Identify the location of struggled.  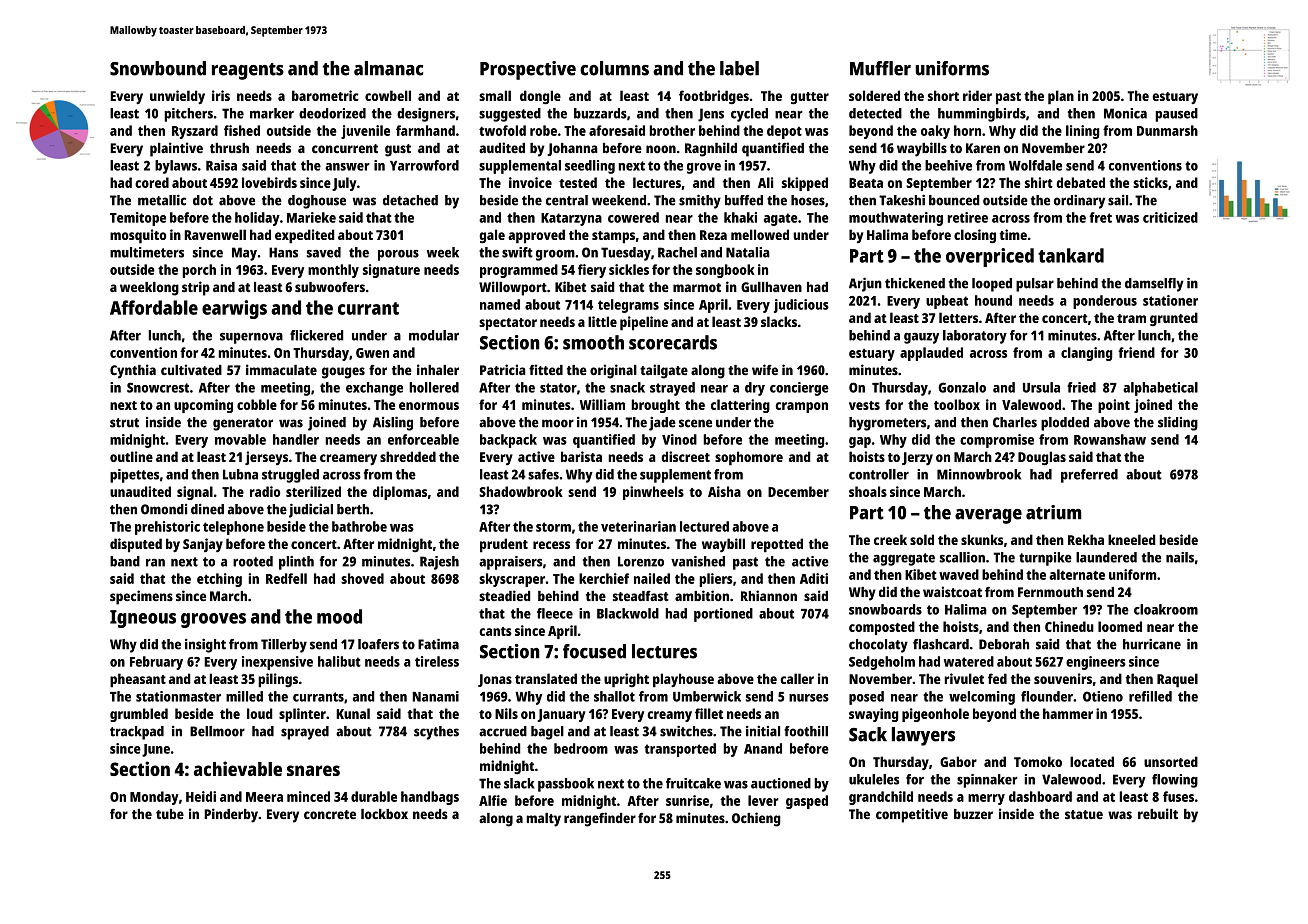
(290, 476).
